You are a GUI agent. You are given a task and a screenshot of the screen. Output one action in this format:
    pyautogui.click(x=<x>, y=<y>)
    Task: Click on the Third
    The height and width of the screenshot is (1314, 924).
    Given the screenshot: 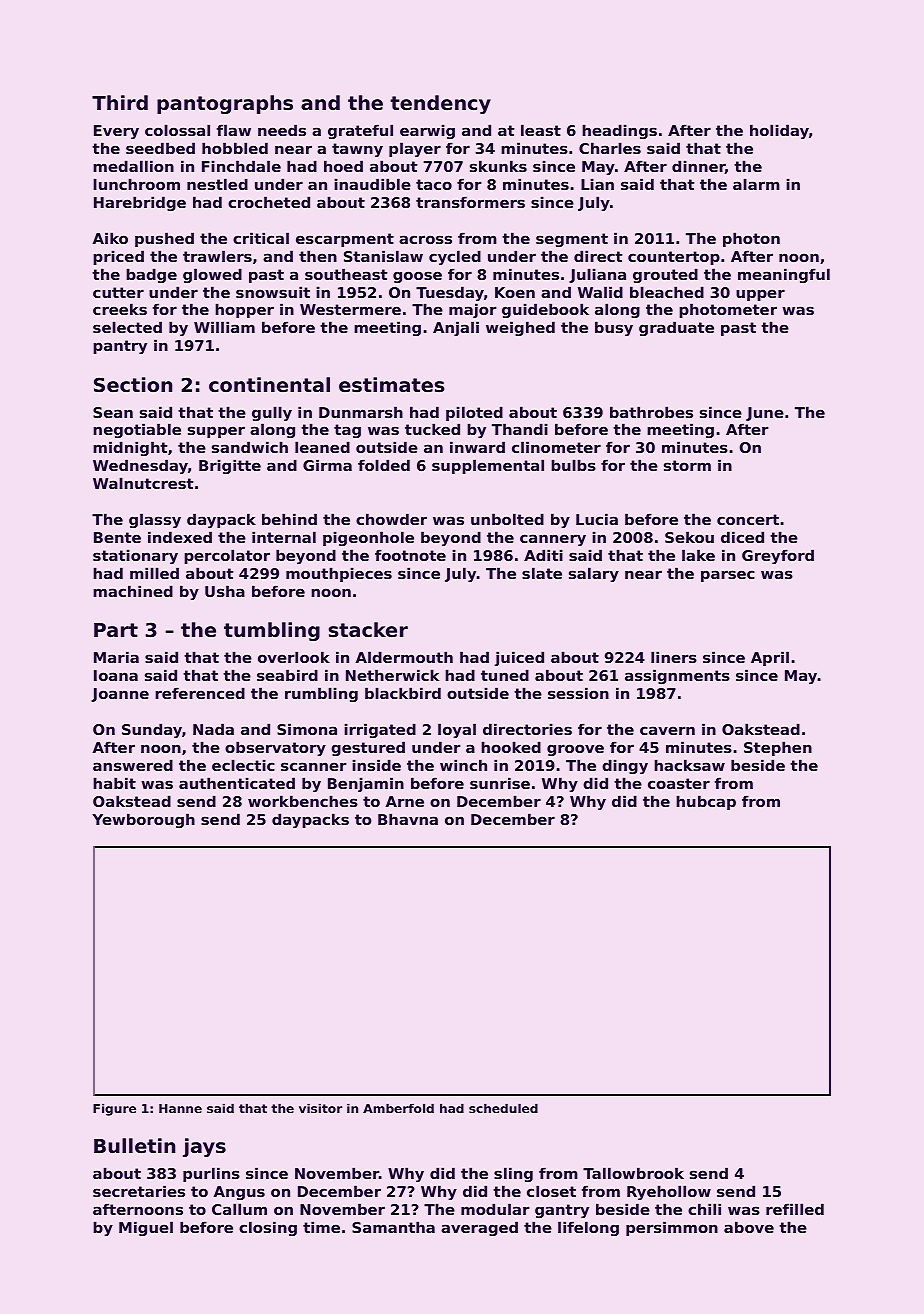 What is the action you would take?
    pyautogui.click(x=120, y=102)
